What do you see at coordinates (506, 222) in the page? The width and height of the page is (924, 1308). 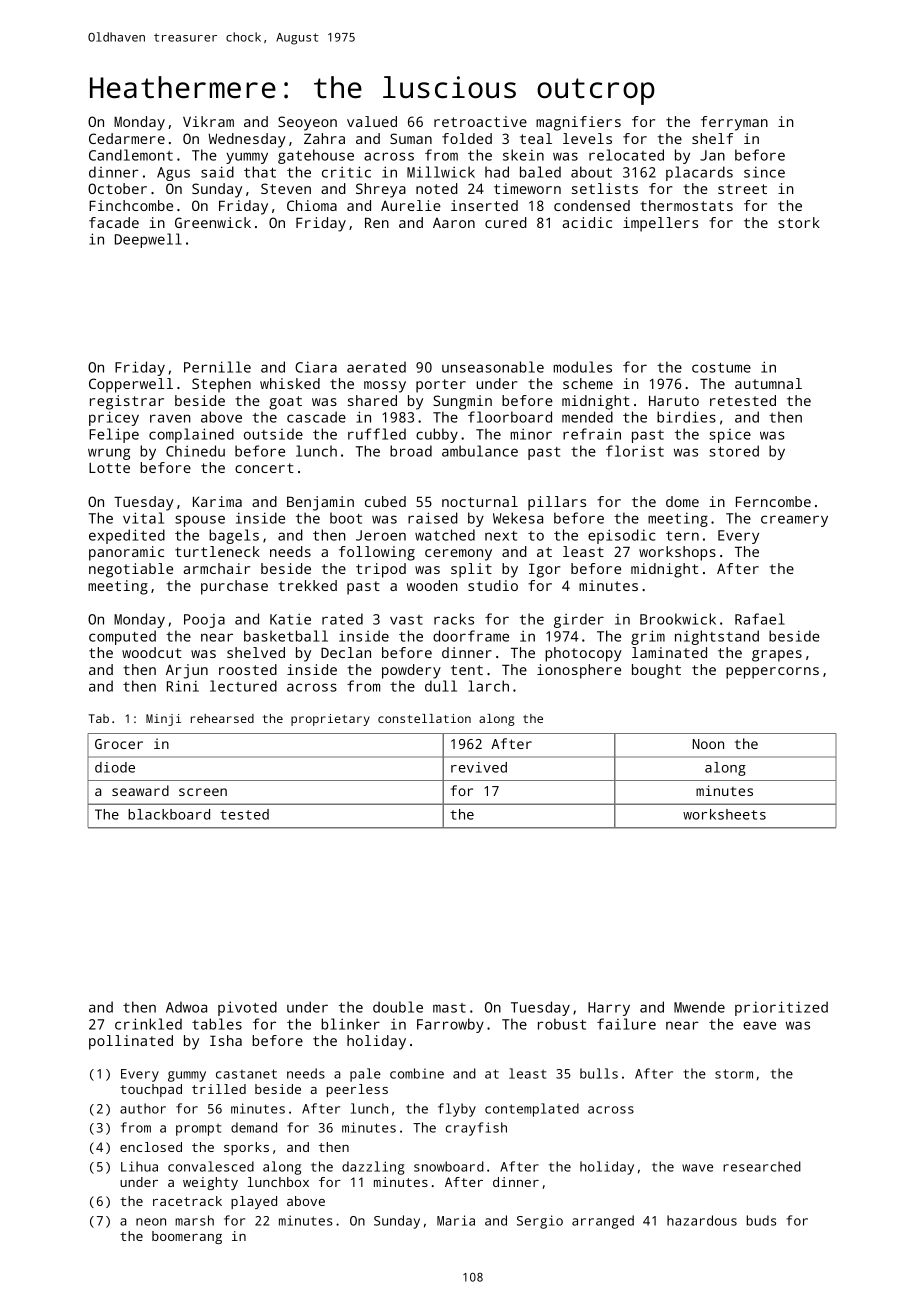 I see `cured` at bounding box center [506, 222].
